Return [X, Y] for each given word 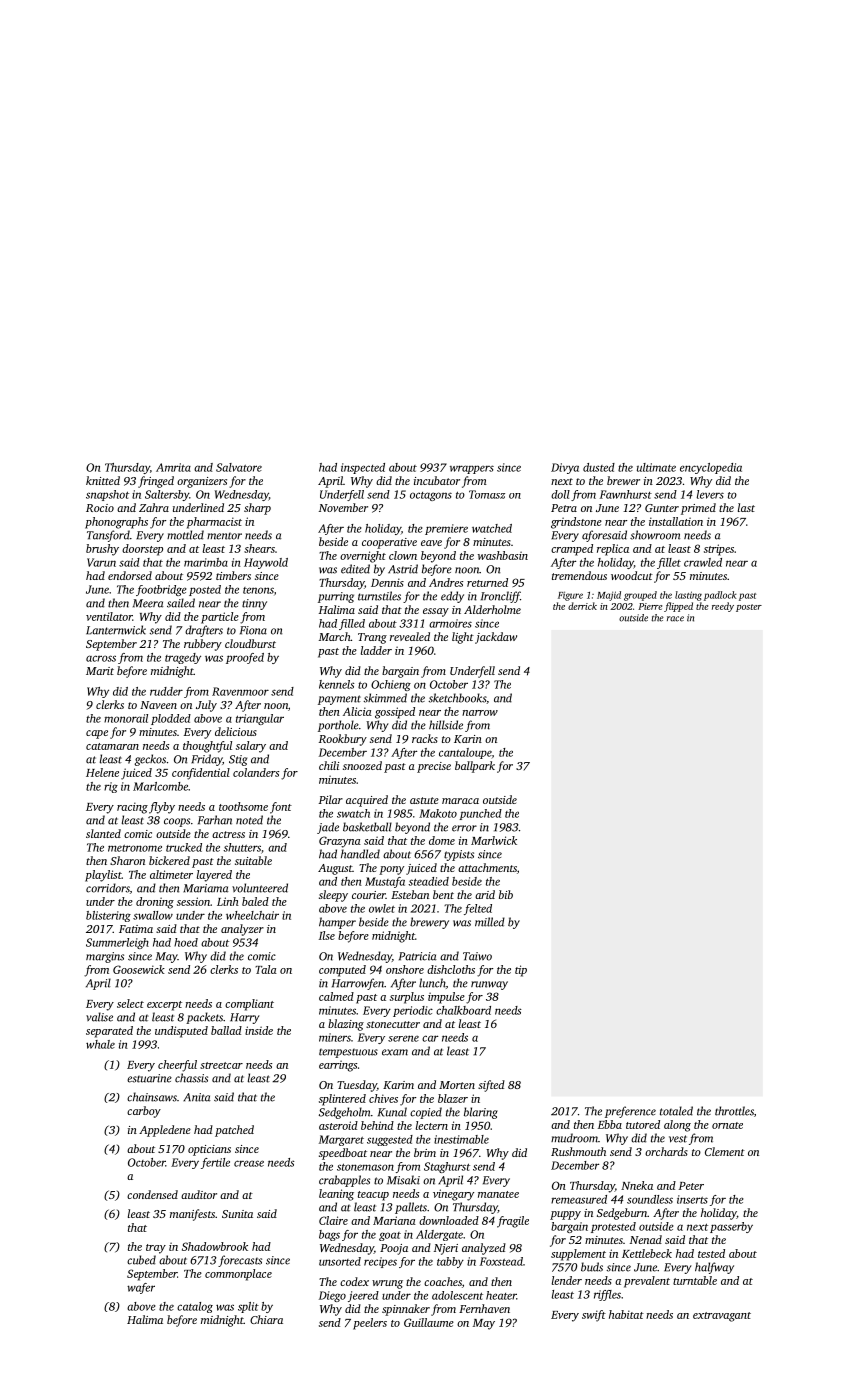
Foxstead [501, 1261]
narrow [480, 713]
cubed [141, 1260]
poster [749, 608]
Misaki [403, 1180]
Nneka [637, 1185]
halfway [714, 1268]
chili [329, 765]
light [463, 638]
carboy [144, 1112]
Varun [101, 562]
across [101, 658]
